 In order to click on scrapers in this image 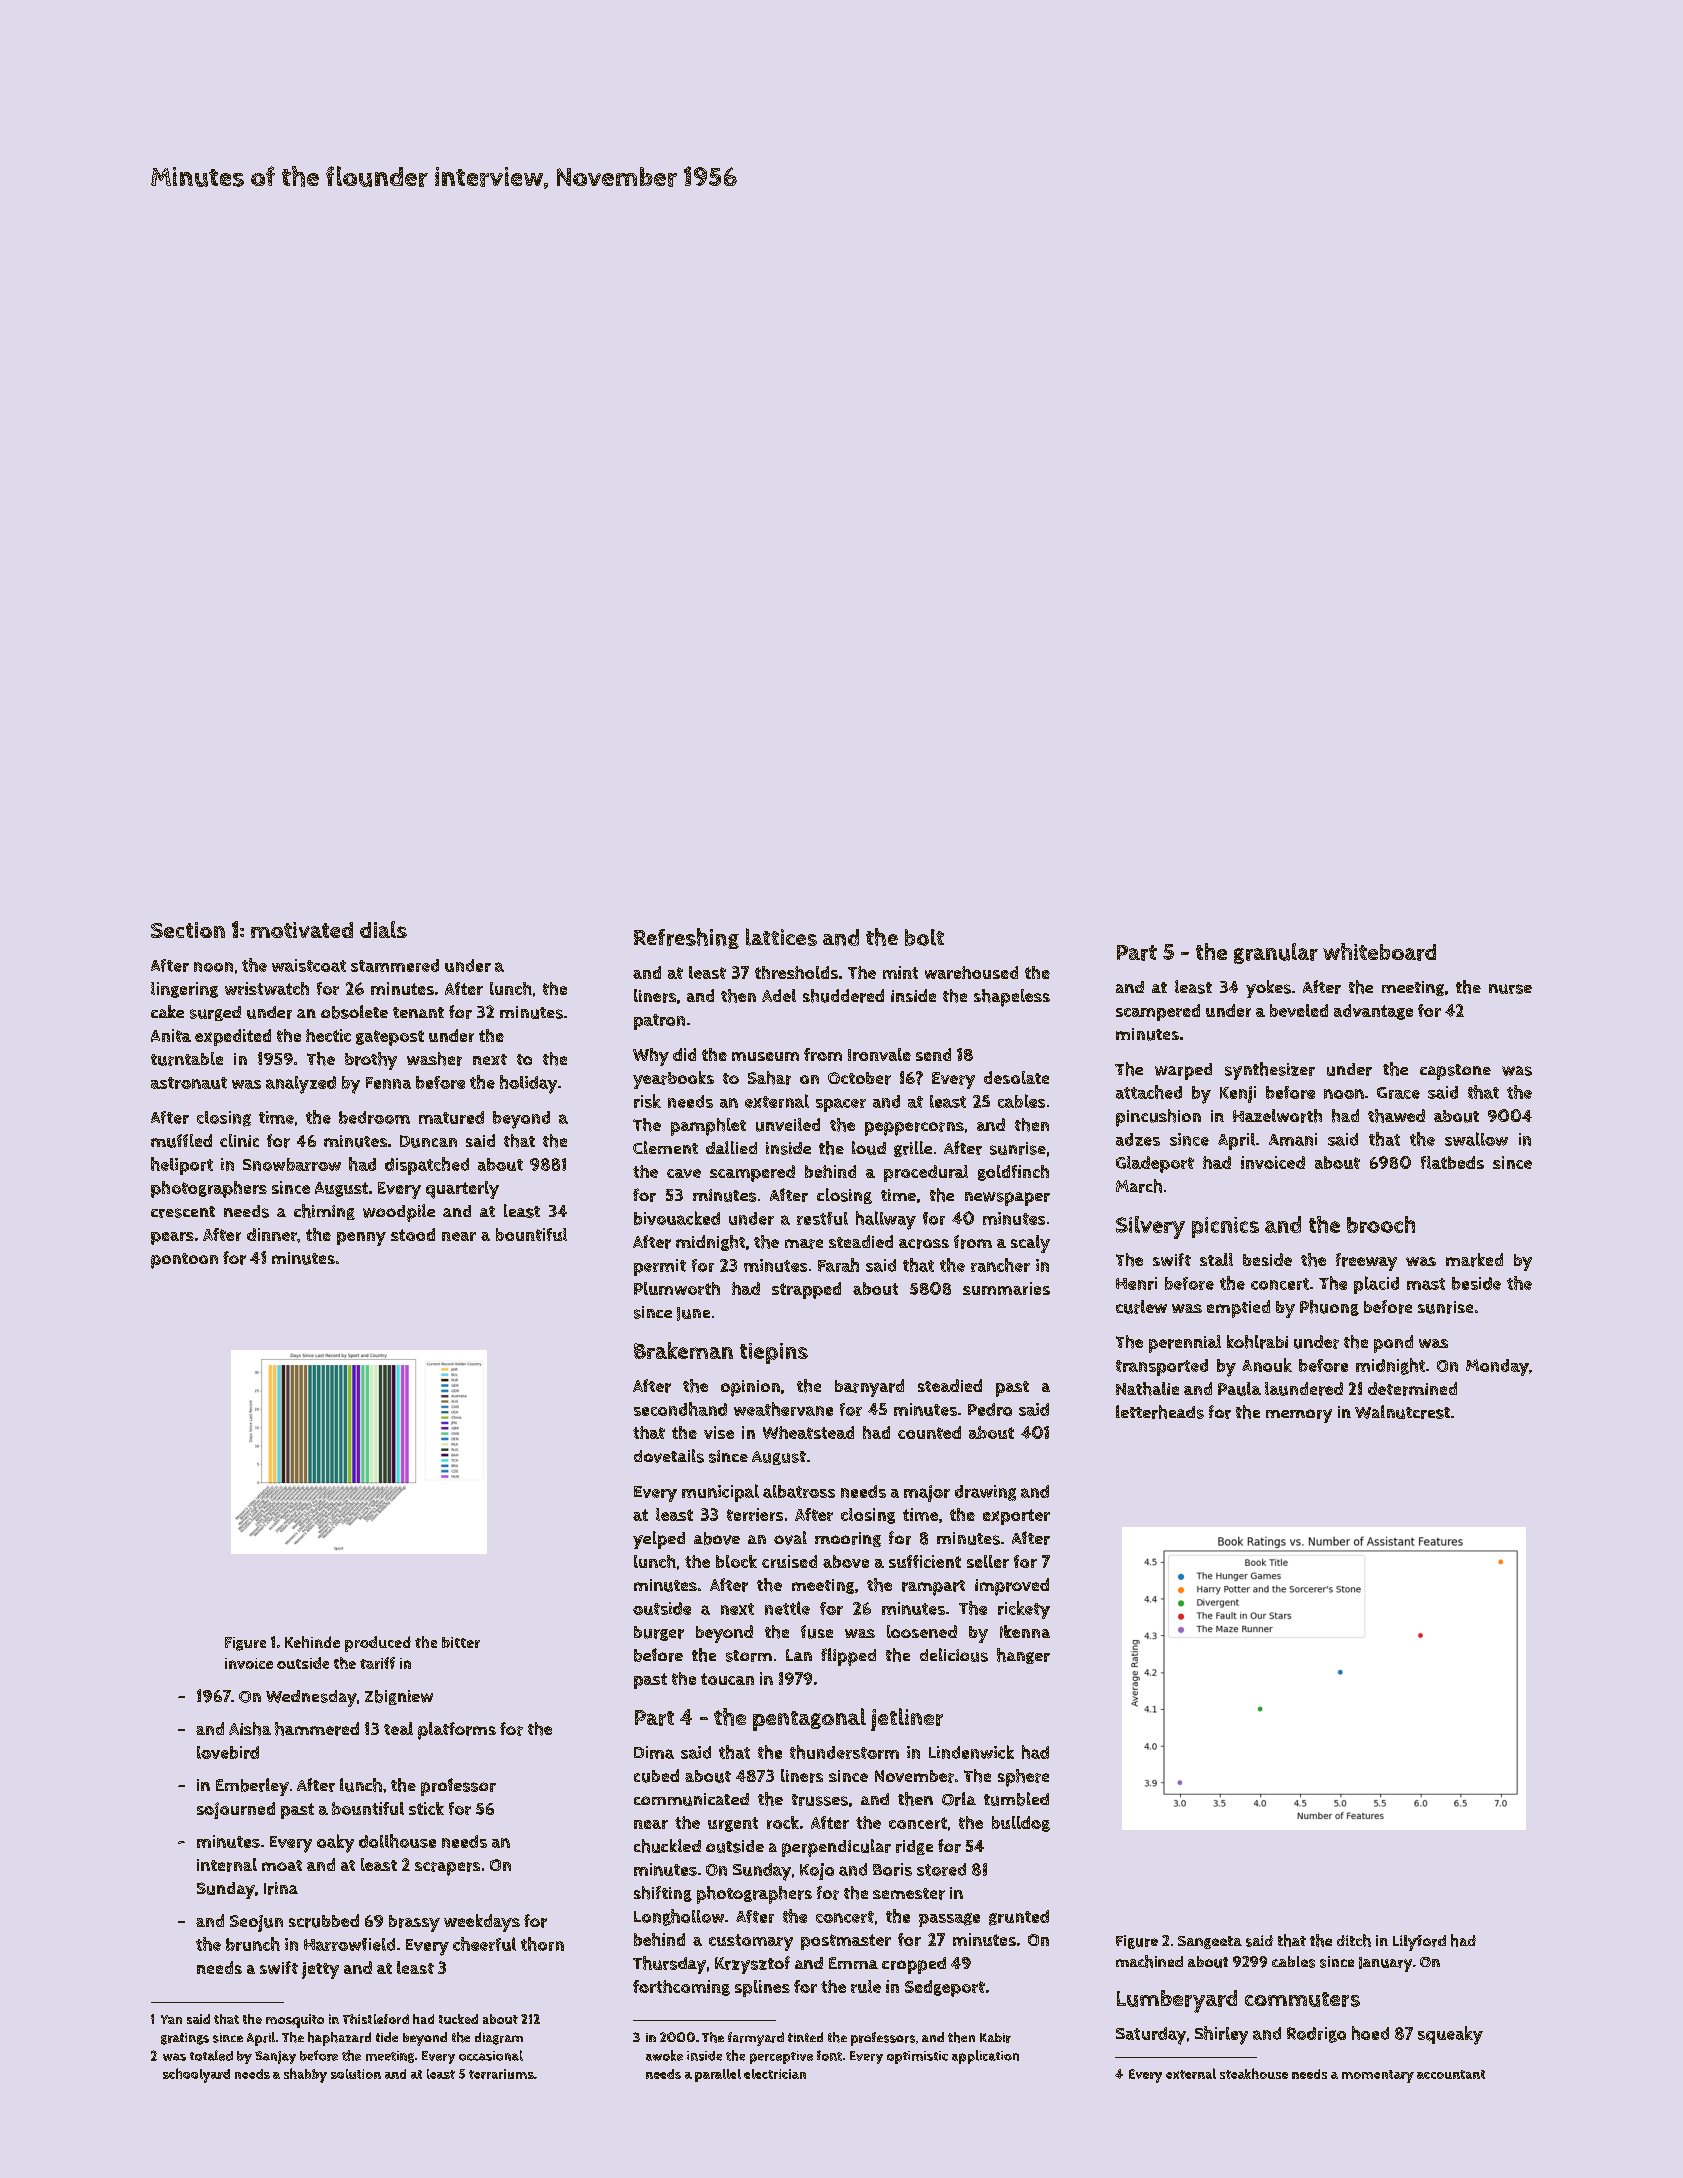, I will do `click(447, 1869)`.
